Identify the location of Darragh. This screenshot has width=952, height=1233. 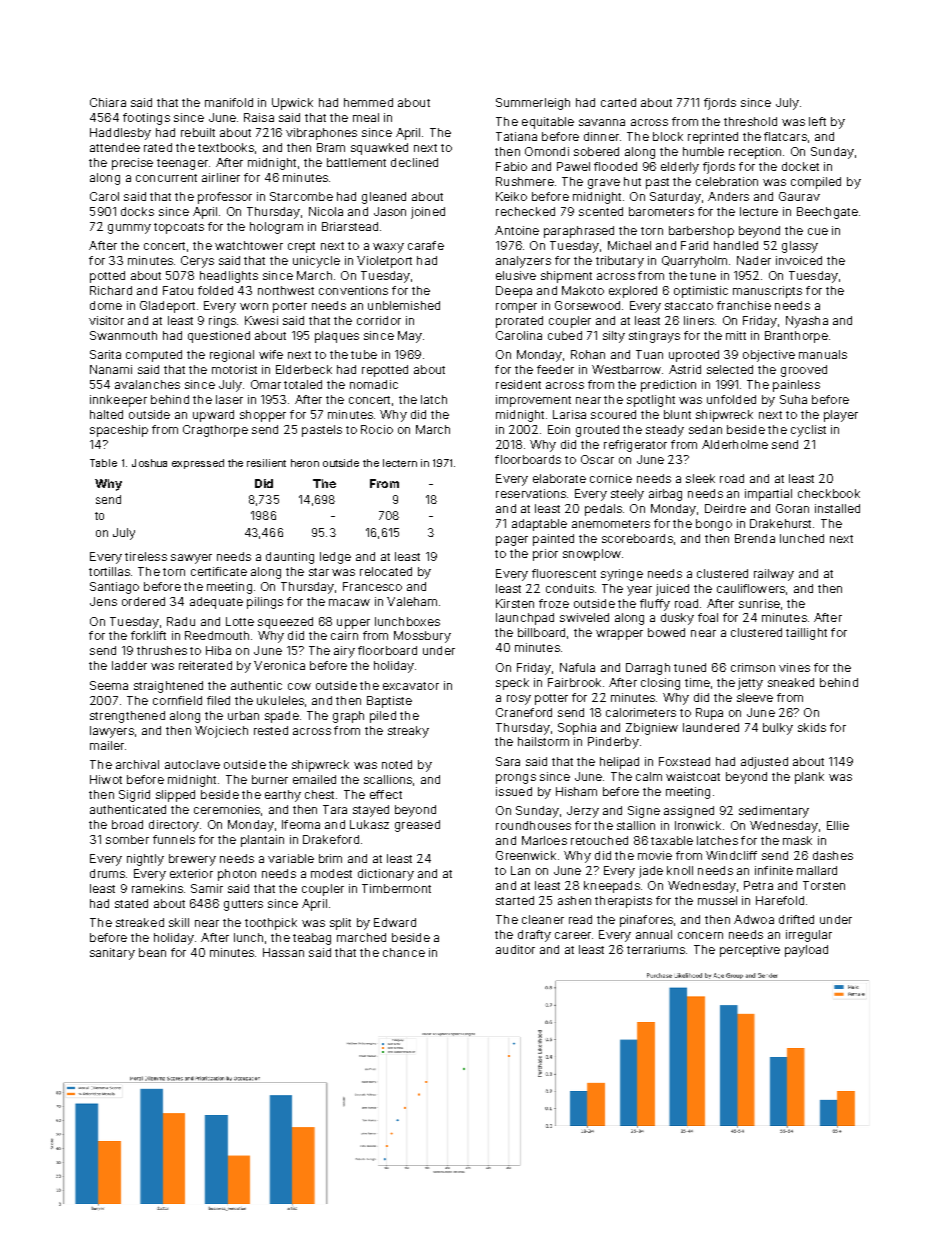
(648, 669).
